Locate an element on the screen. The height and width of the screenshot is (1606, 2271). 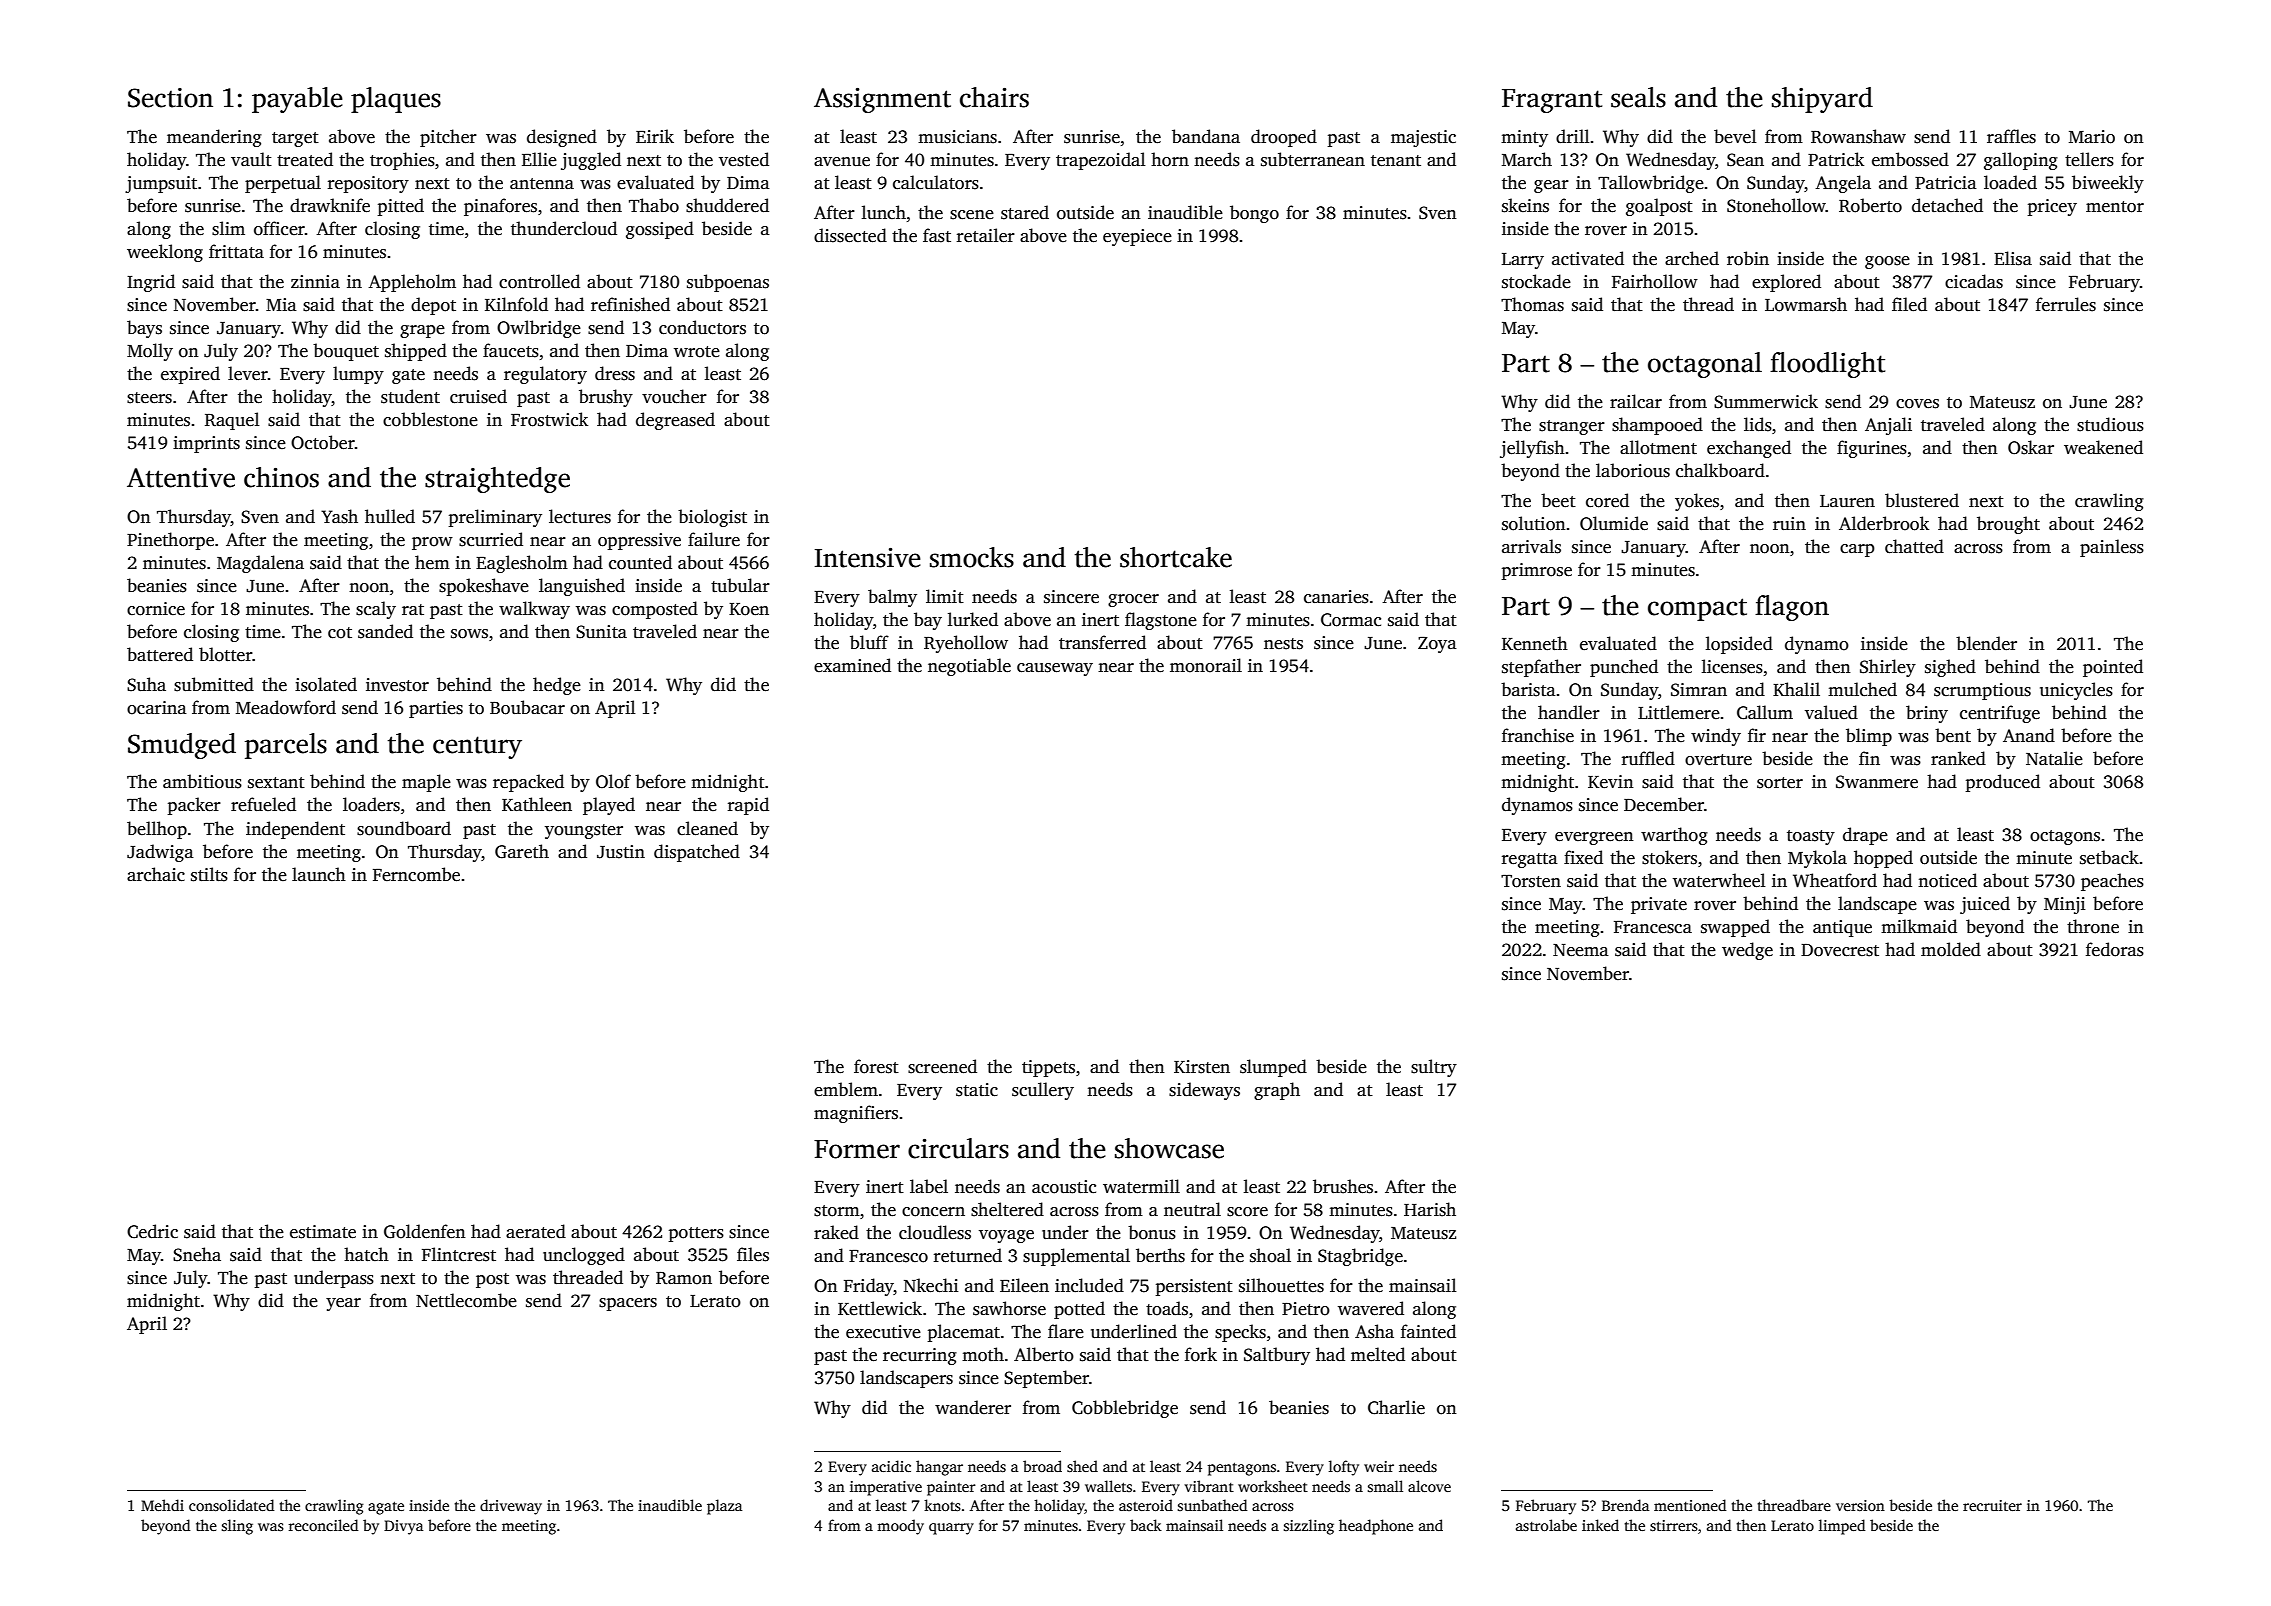
toasty is located at coordinates (1811, 837).
